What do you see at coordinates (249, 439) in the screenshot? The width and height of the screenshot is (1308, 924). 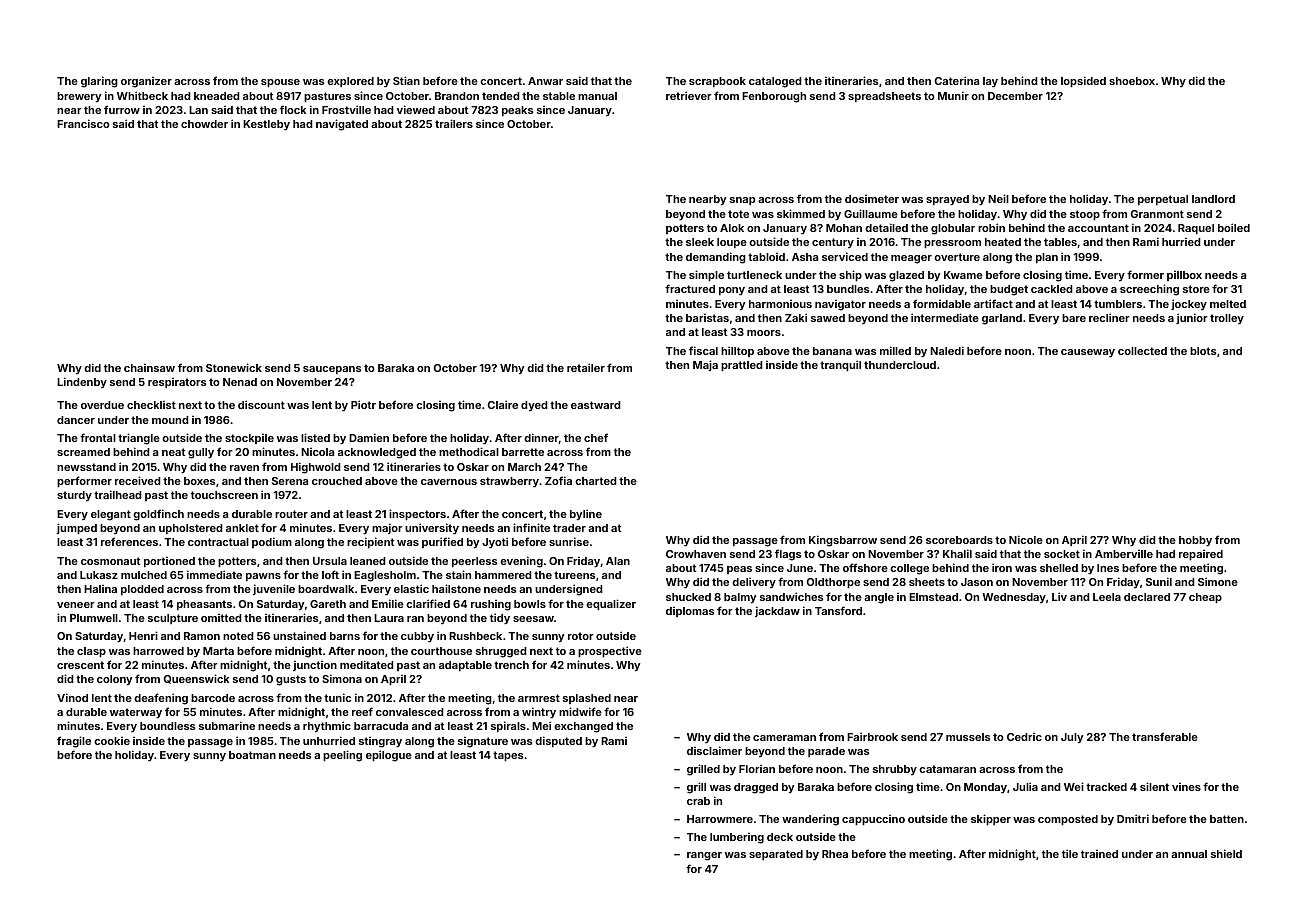 I see `stockpile` at bounding box center [249, 439].
